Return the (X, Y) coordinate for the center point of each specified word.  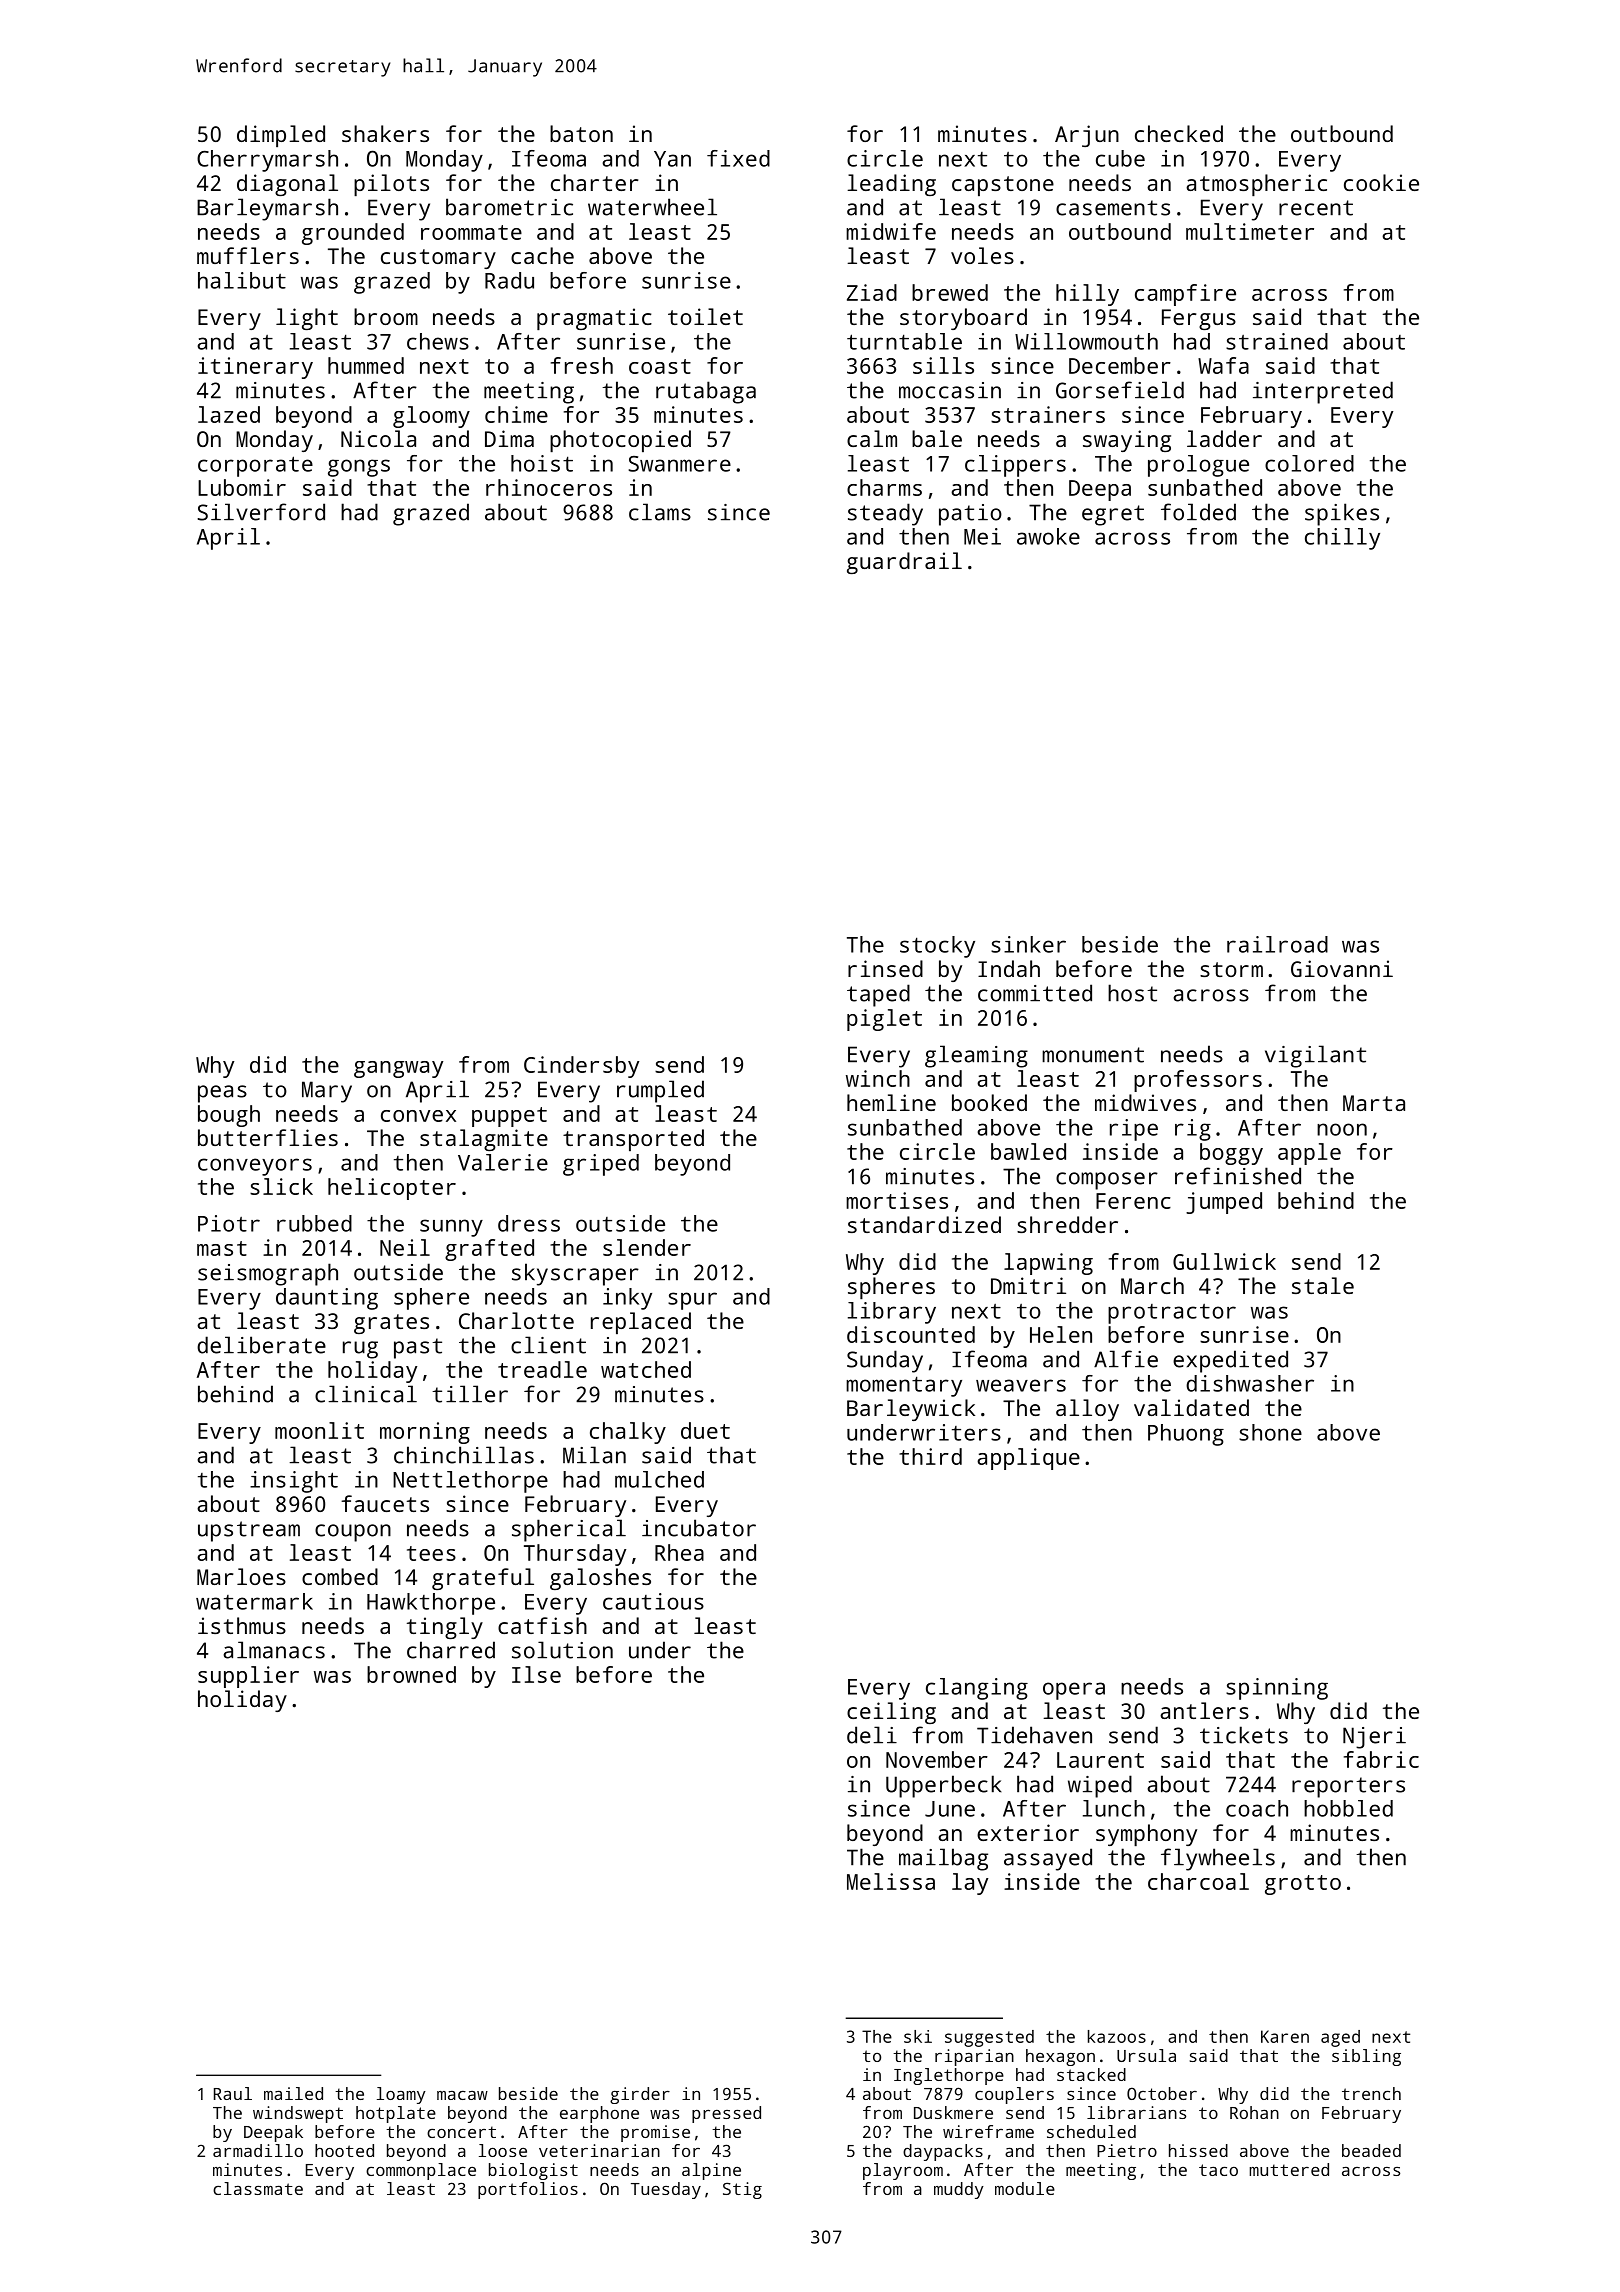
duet (705, 1430)
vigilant (1315, 1056)
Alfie (1126, 1359)
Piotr (229, 1223)
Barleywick (911, 1410)
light (307, 319)
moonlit (319, 1430)
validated (1191, 1407)
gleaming (976, 1056)
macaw (462, 2095)
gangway (398, 1069)
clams (660, 512)
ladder (1224, 438)
